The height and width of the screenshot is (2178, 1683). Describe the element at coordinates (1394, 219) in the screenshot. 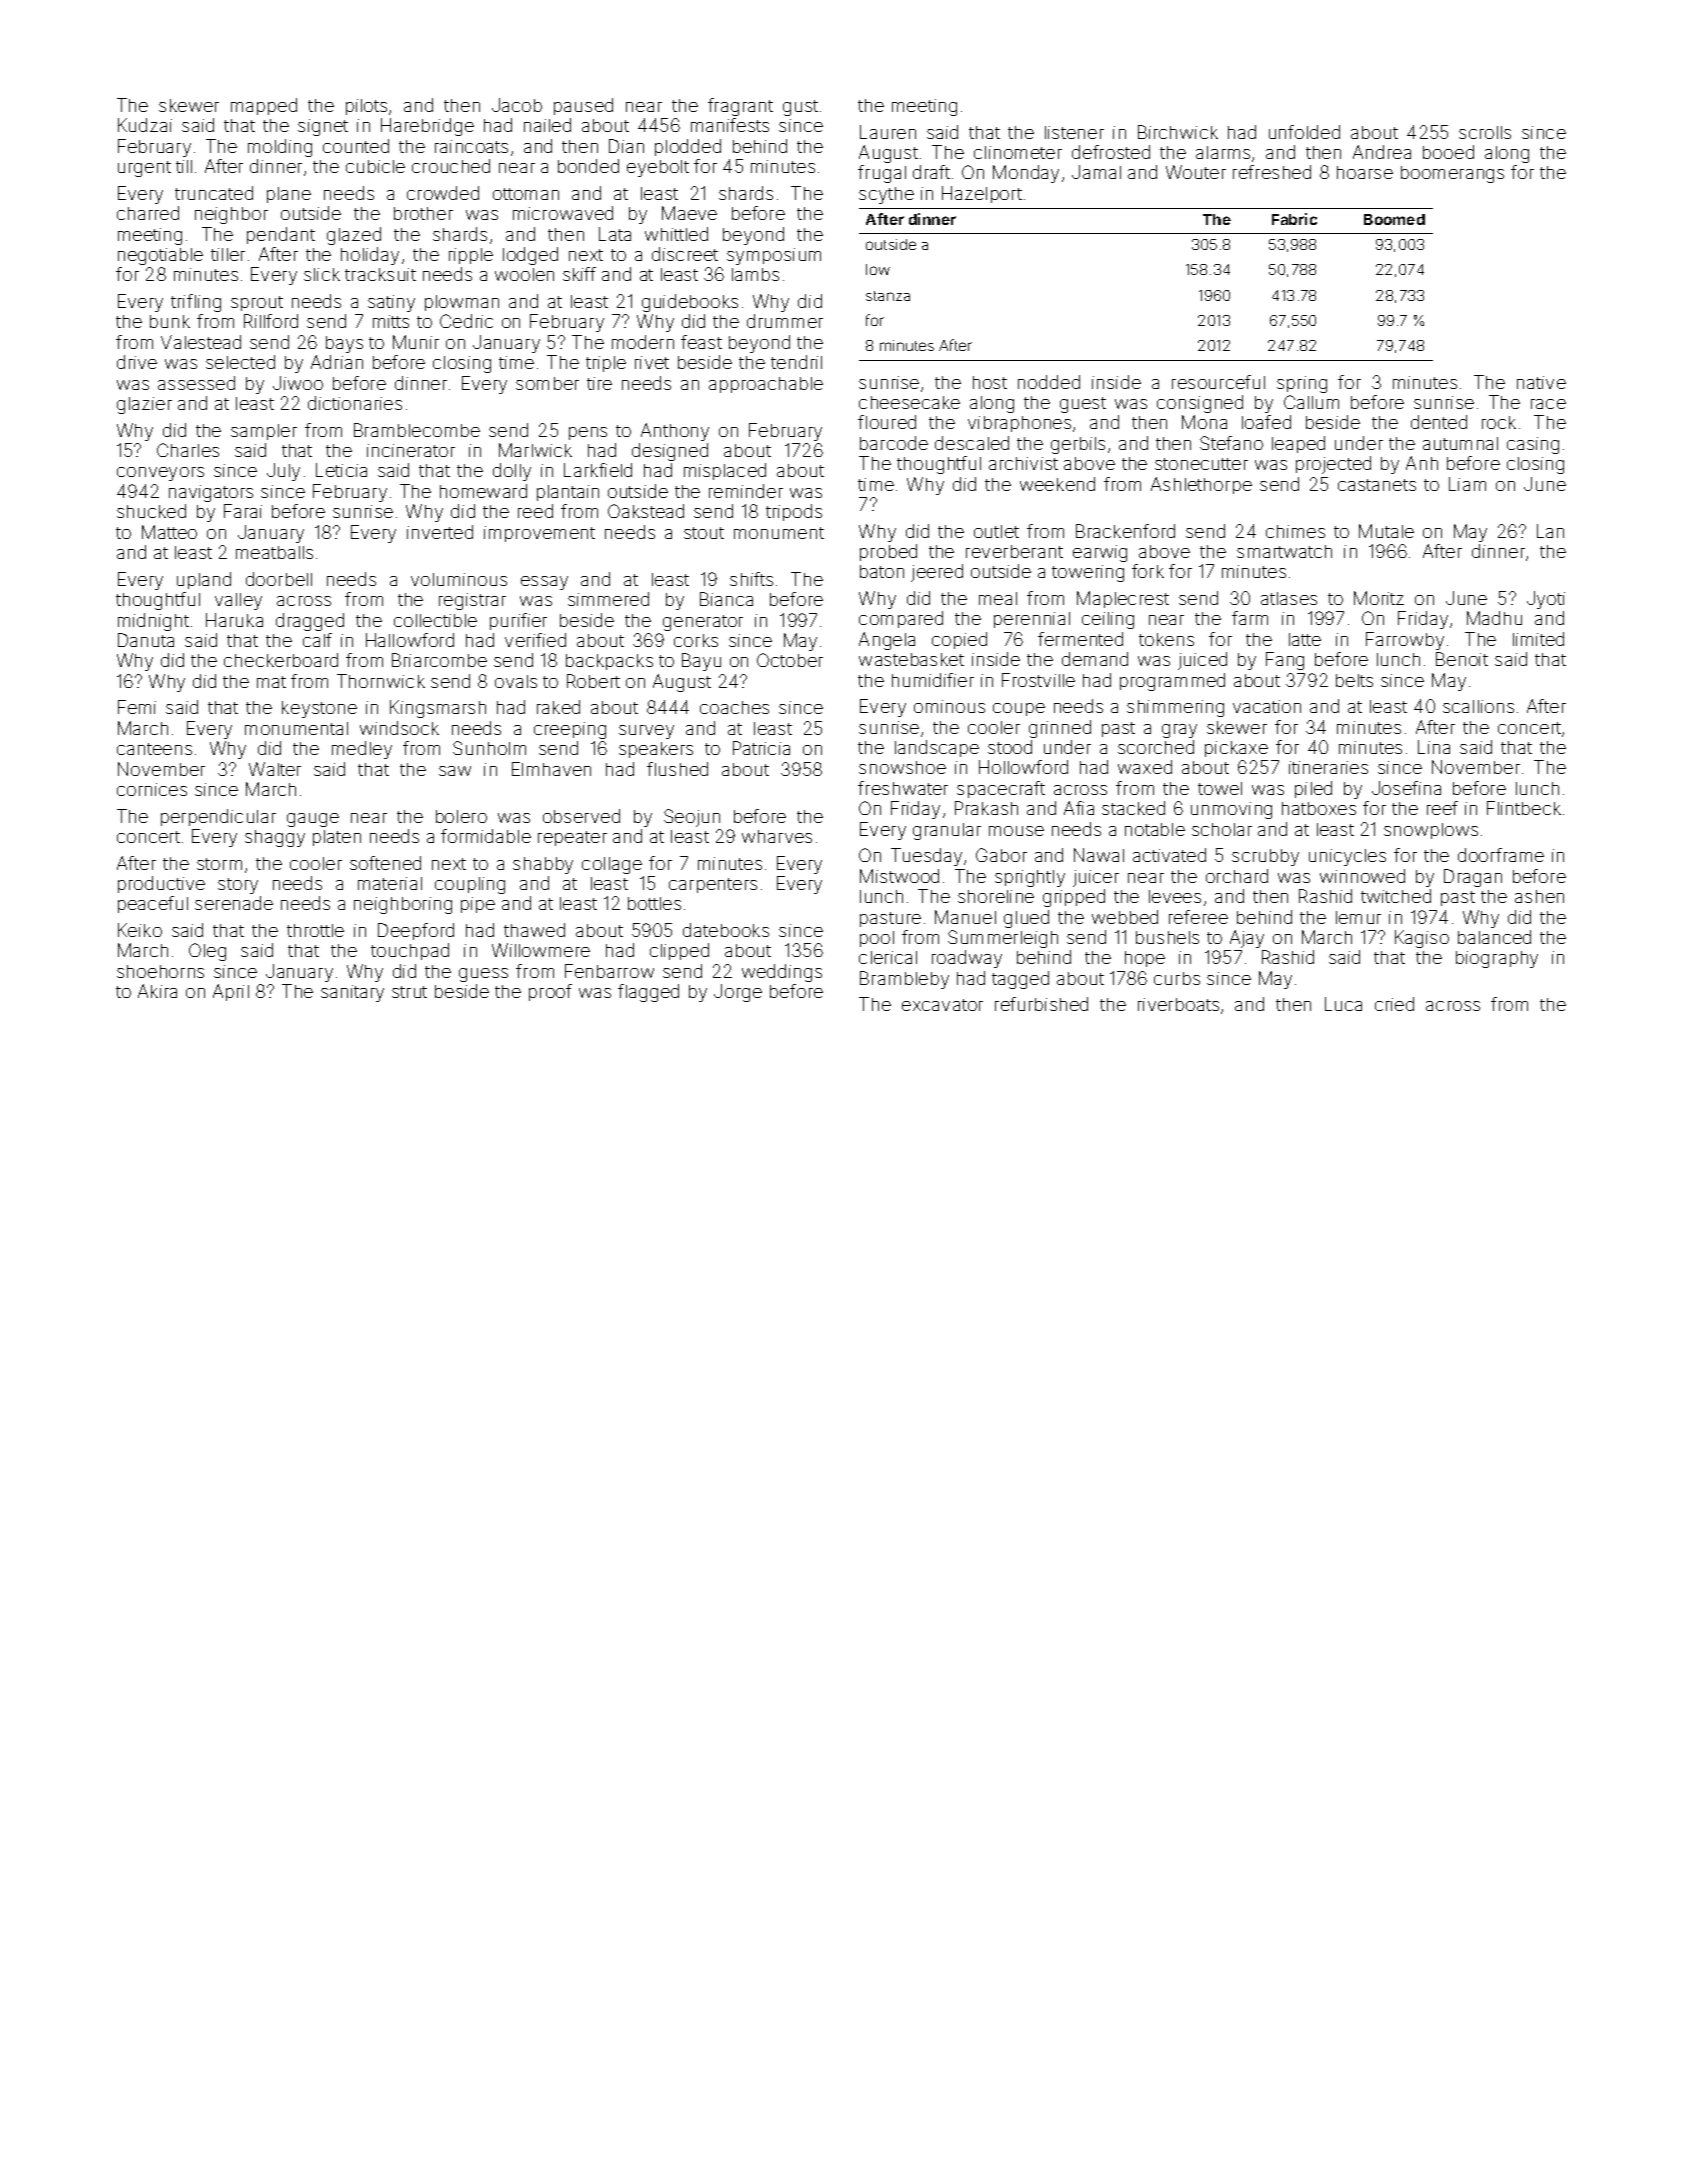

I see `Boomed` at that location.
